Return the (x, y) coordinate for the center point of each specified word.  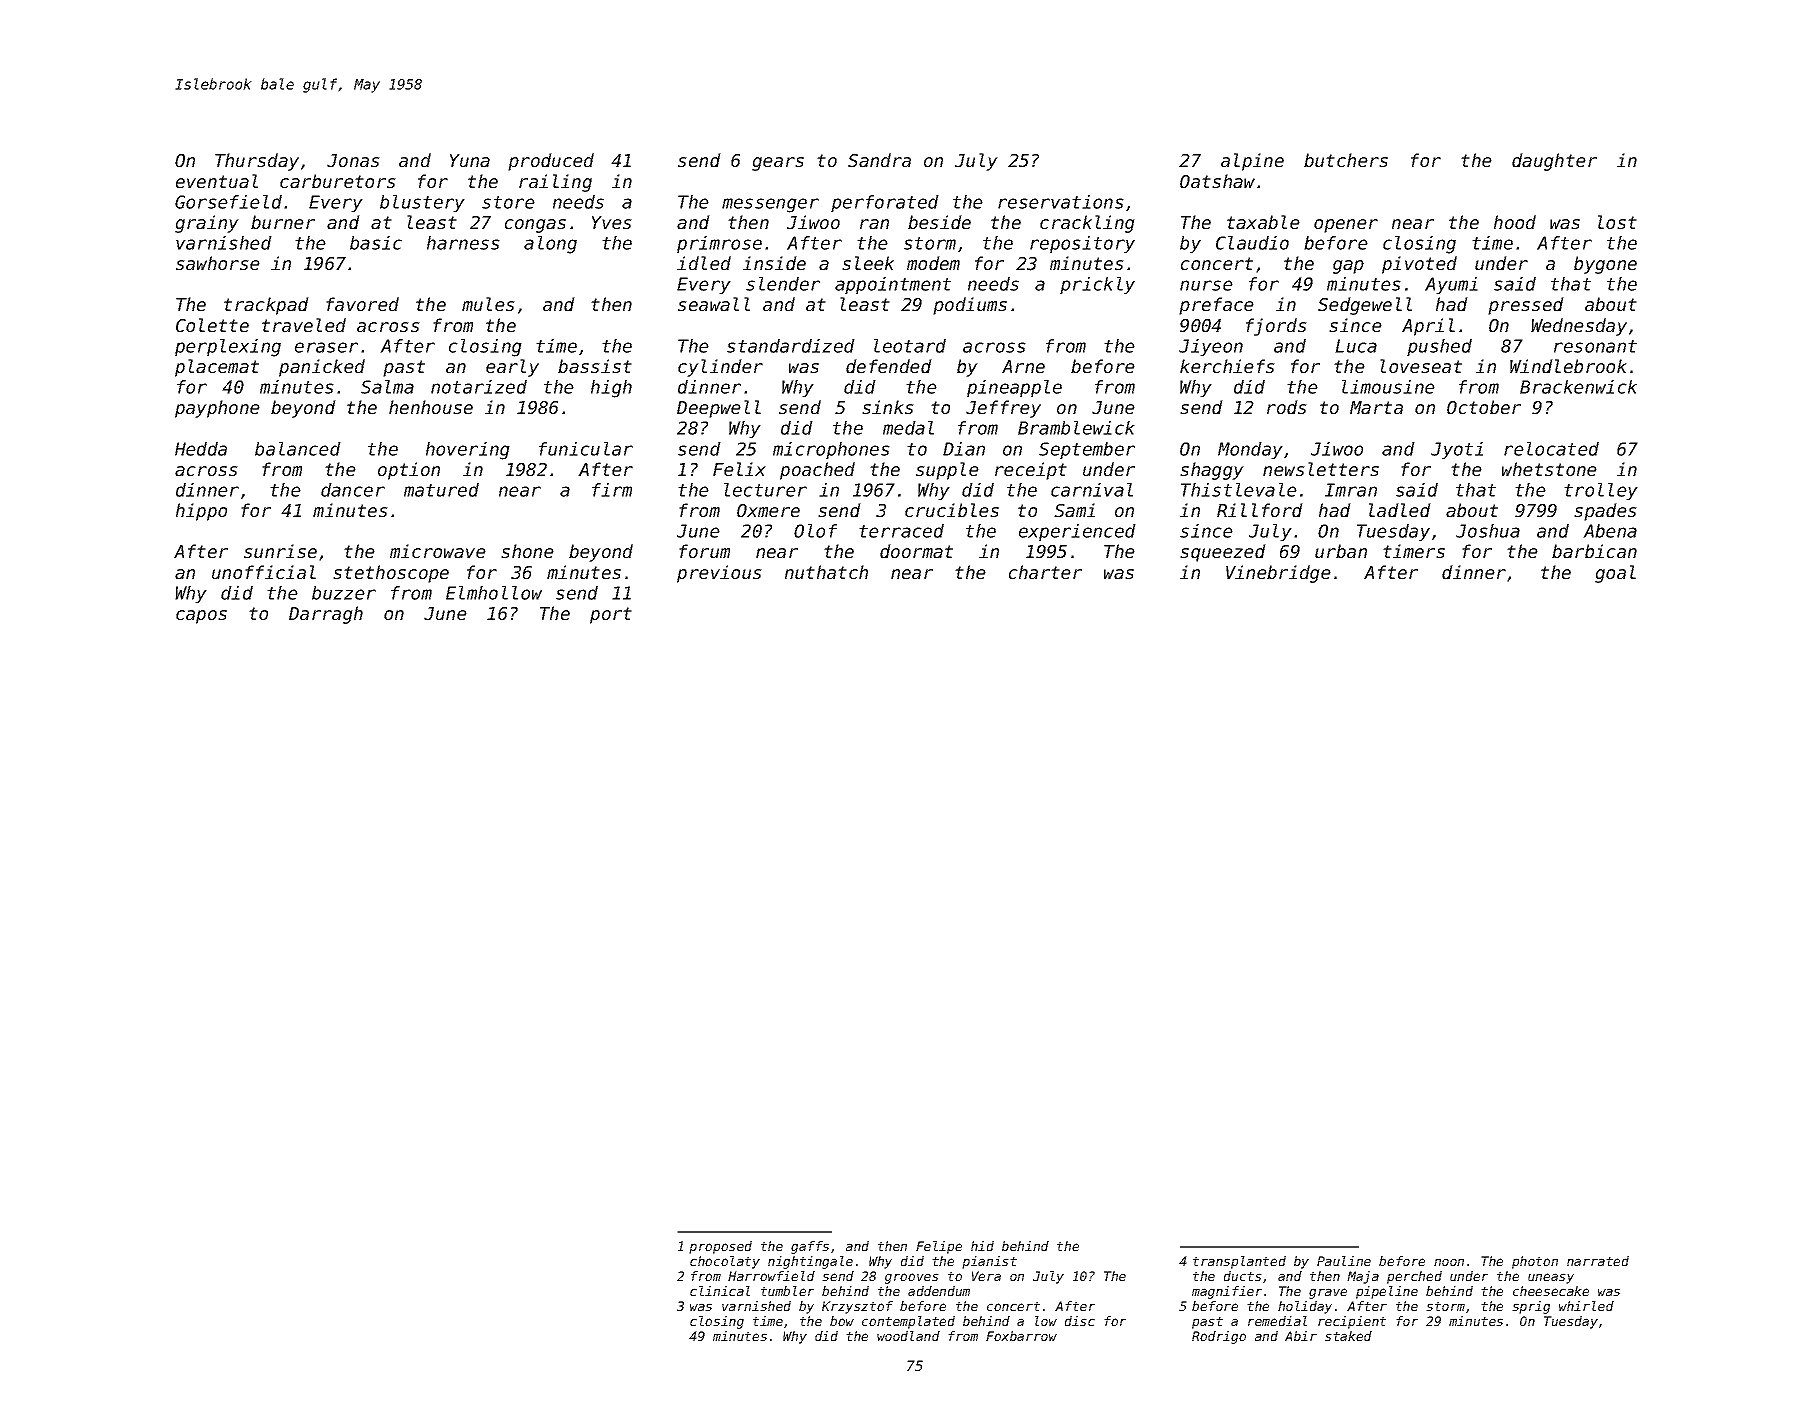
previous (719, 574)
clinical (720, 1291)
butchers (1346, 160)
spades (1605, 512)
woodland (908, 1336)
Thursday (257, 162)
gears (778, 164)
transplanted (1239, 1262)
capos (201, 617)
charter (1045, 572)
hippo (201, 512)
